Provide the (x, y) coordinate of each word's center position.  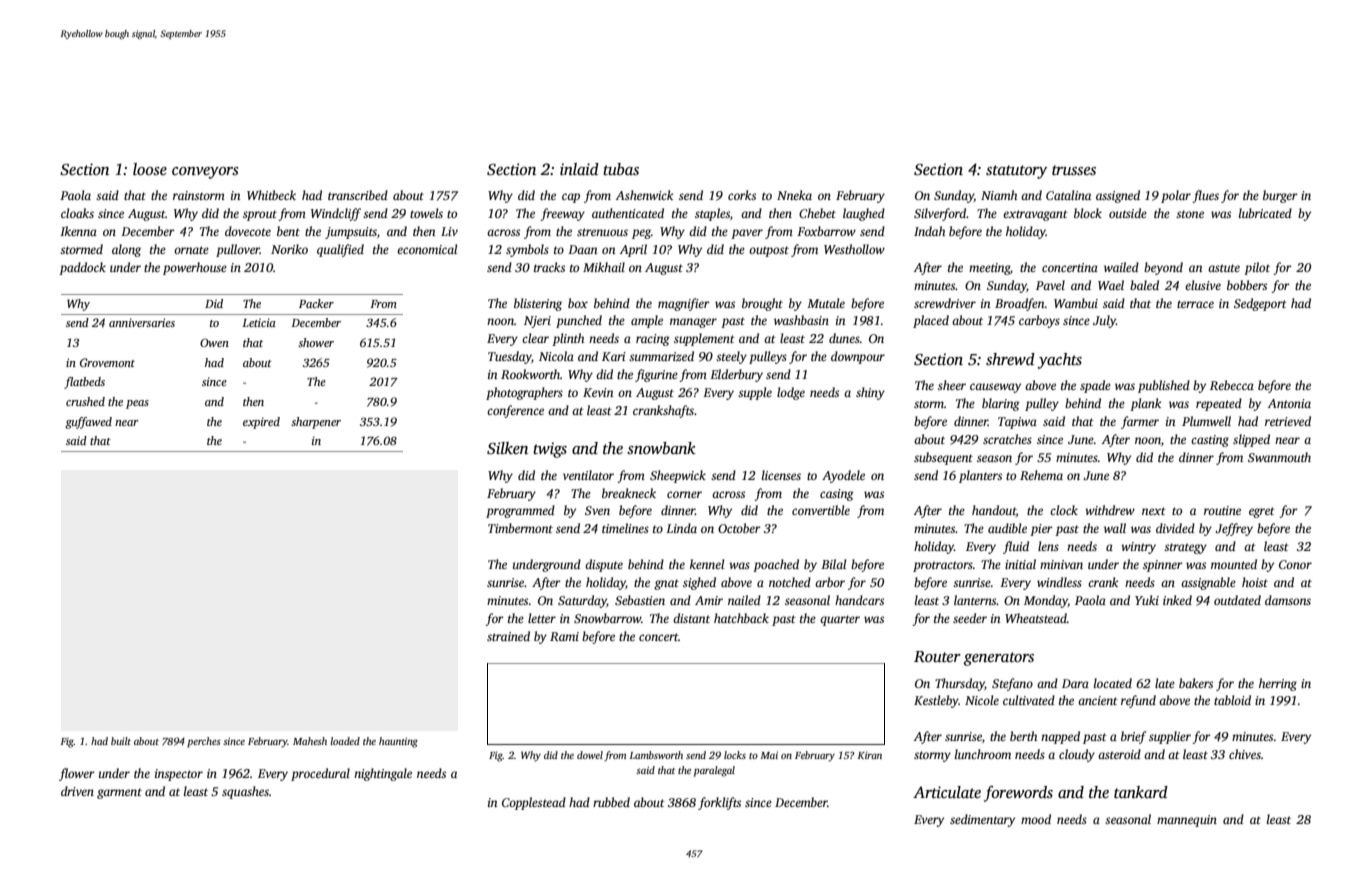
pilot (1257, 268)
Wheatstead (1036, 618)
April (633, 250)
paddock (82, 268)
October (739, 528)
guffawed (88, 423)
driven (77, 791)
